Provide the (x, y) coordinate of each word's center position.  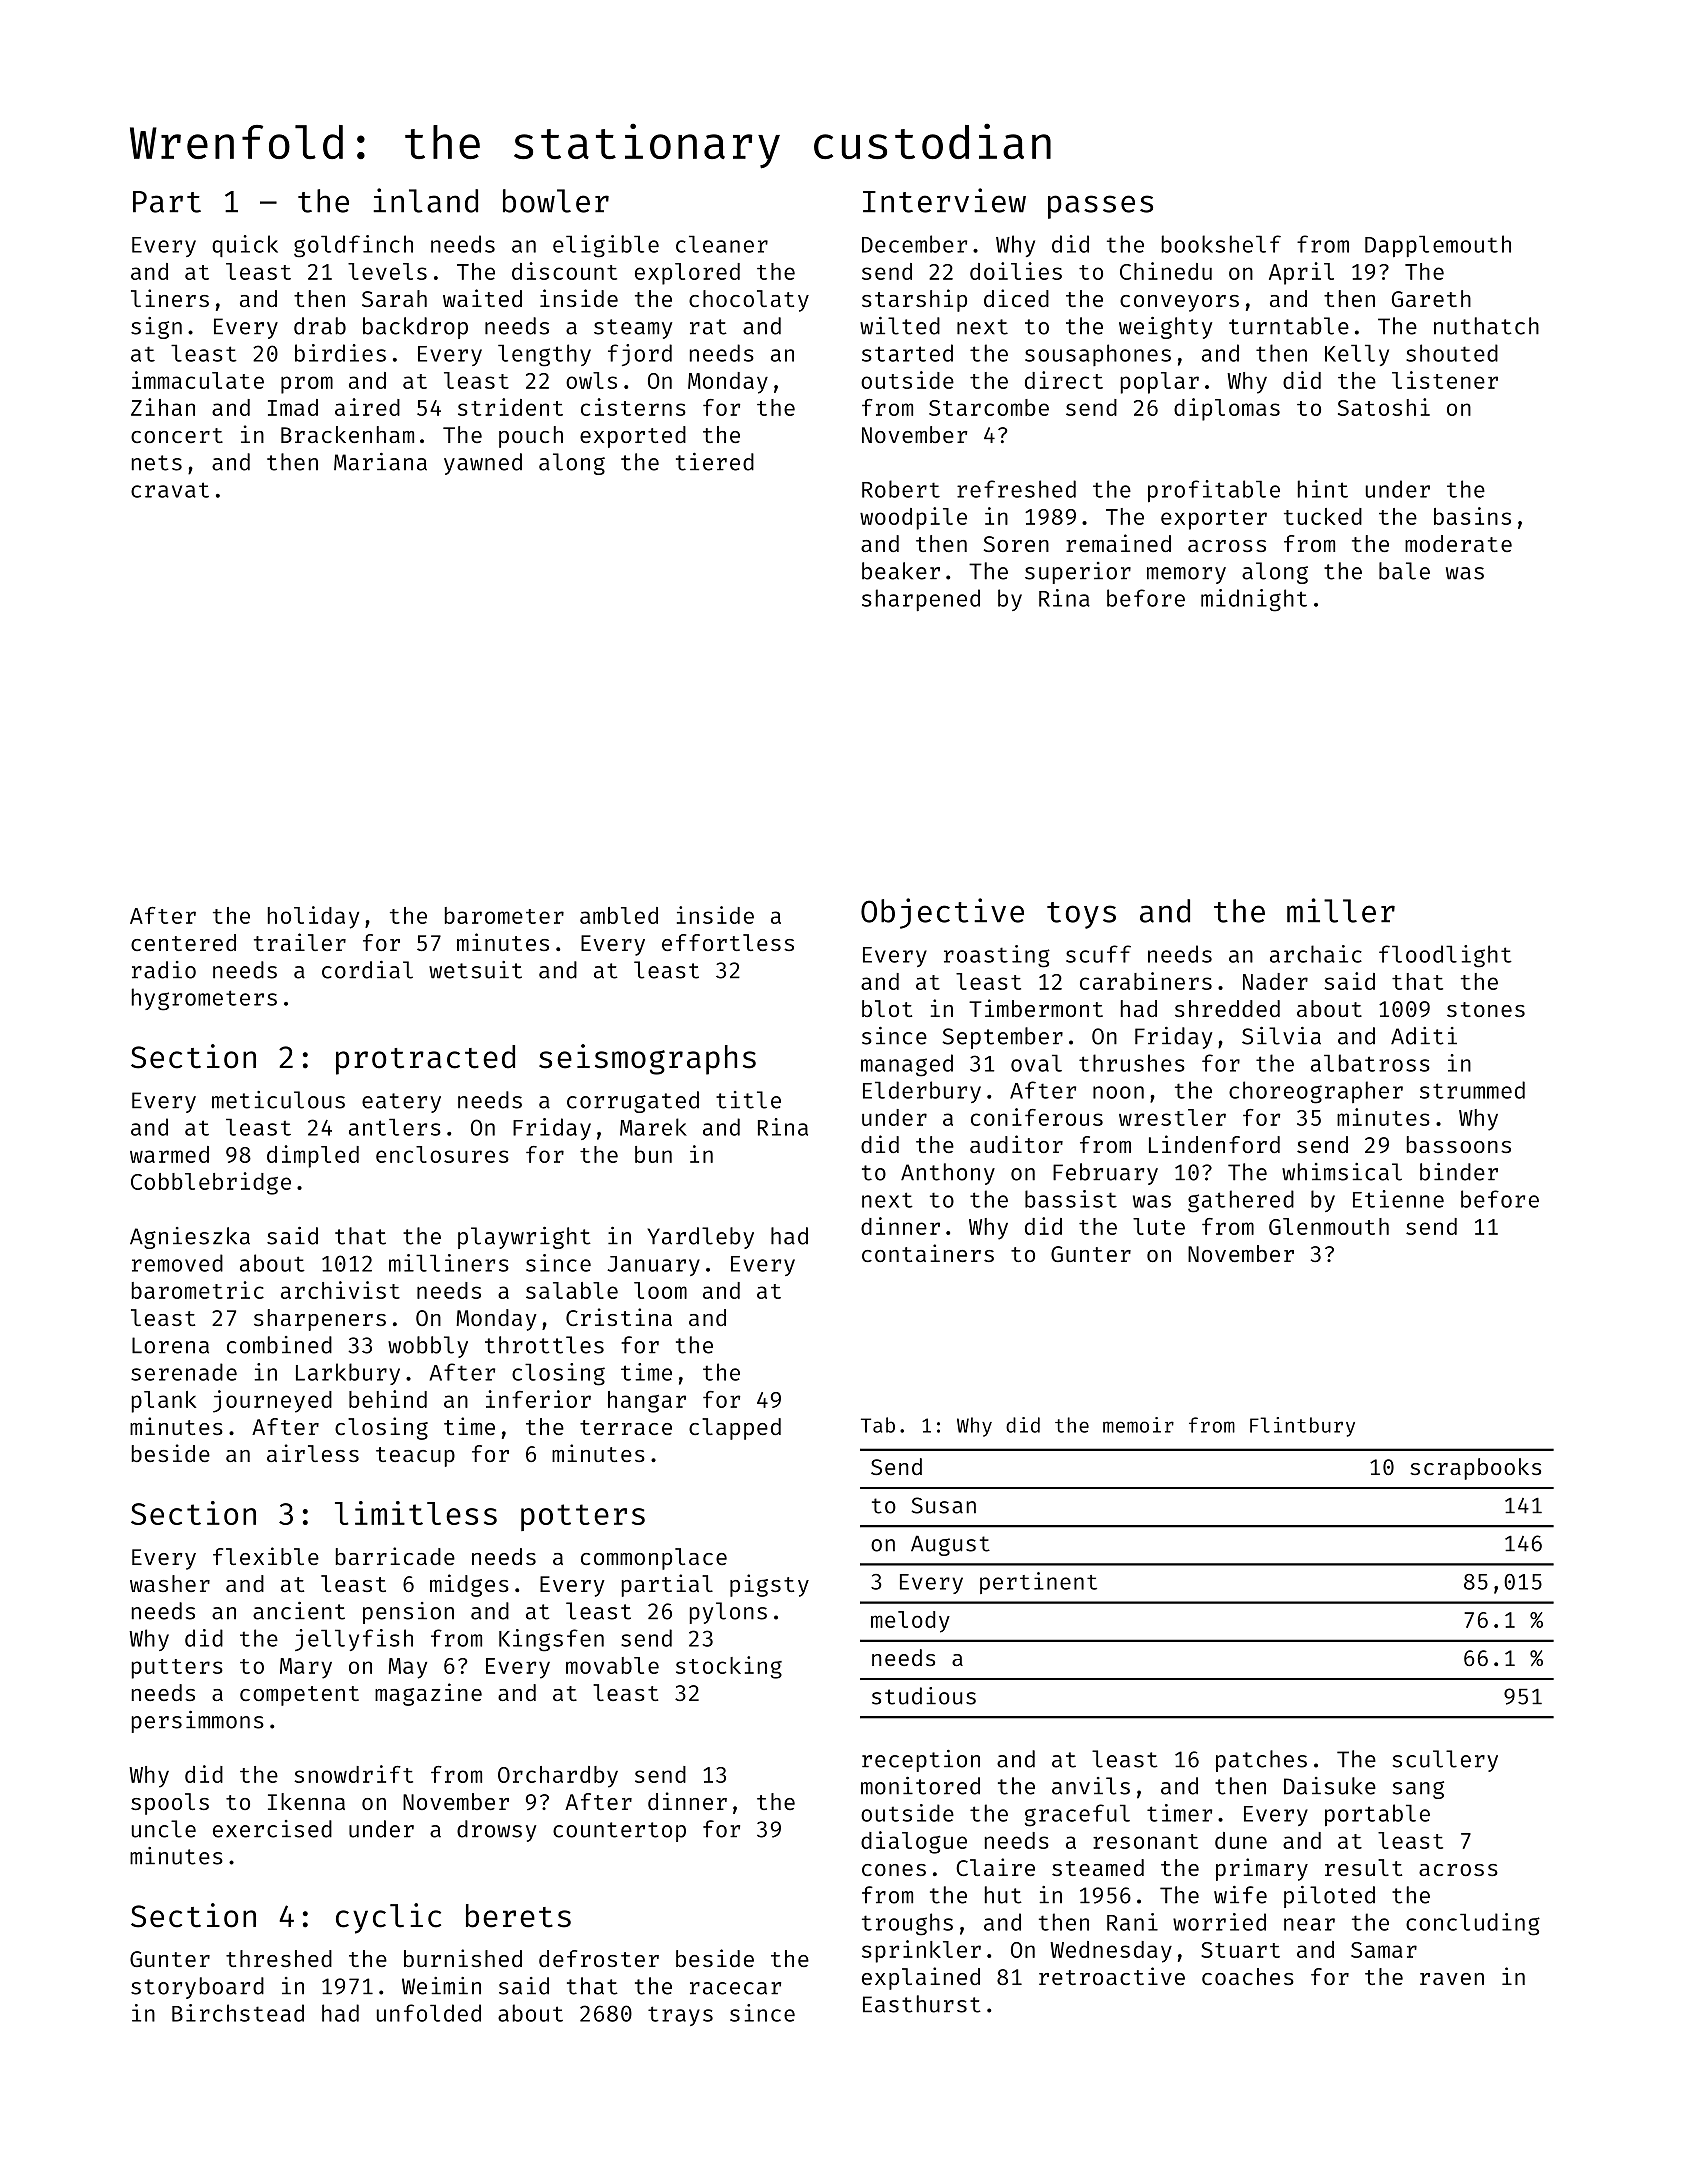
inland (425, 200)
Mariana (380, 462)
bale (1404, 571)
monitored (920, 1786)
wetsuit (475, 970)
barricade (395, 1556)
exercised (272, 1829)
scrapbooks (1475, 1469)
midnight (1254, 600)
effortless (728, 942)
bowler (556, 201)
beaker (901, 571)
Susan (943, 1505)
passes (1100, 207)
